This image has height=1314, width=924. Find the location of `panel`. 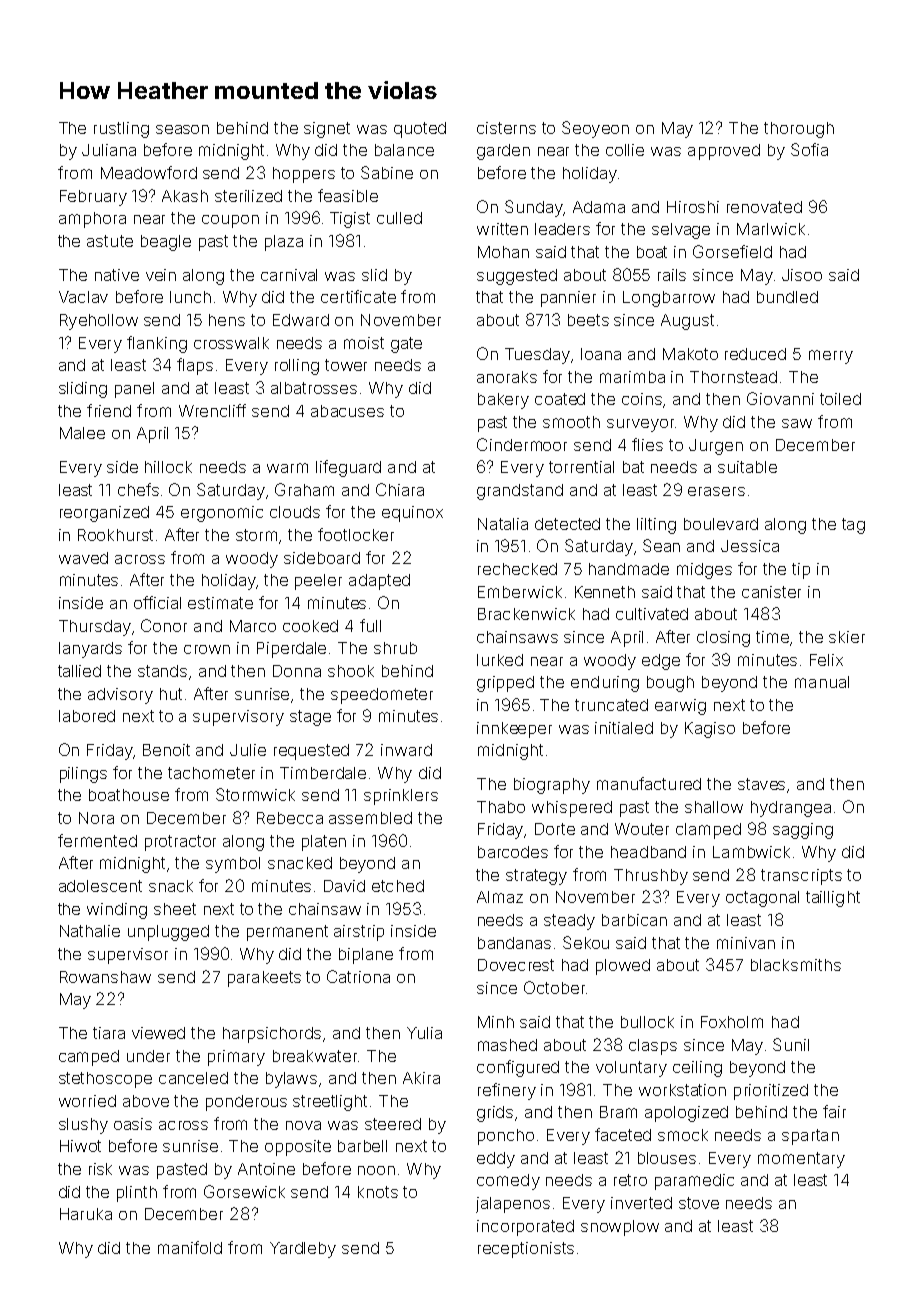

panel is located at coordinates (134, 390).
